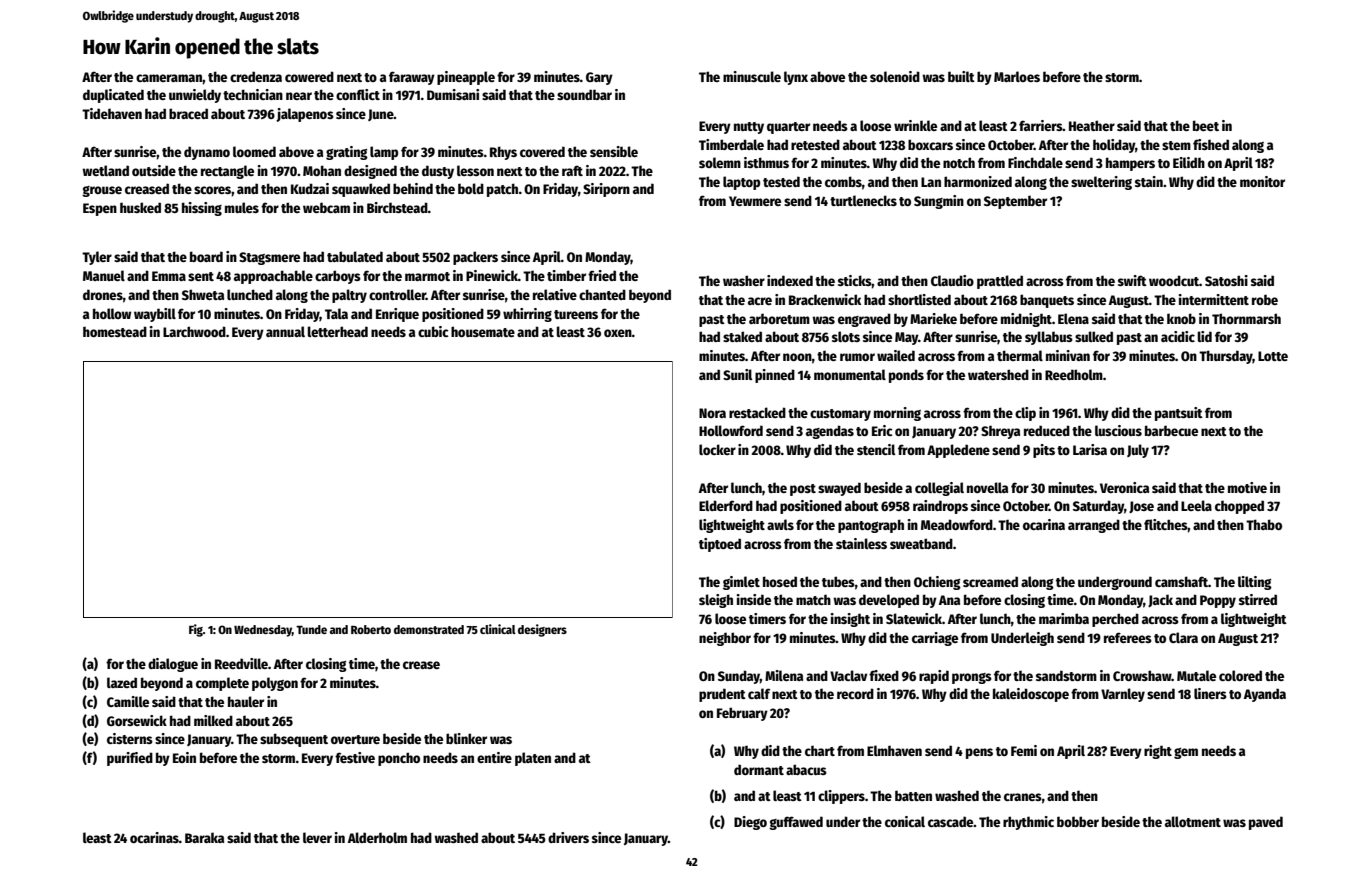 The width and height of the page is (1372, 887). I want to click on Jack, so click(1160, 600).
